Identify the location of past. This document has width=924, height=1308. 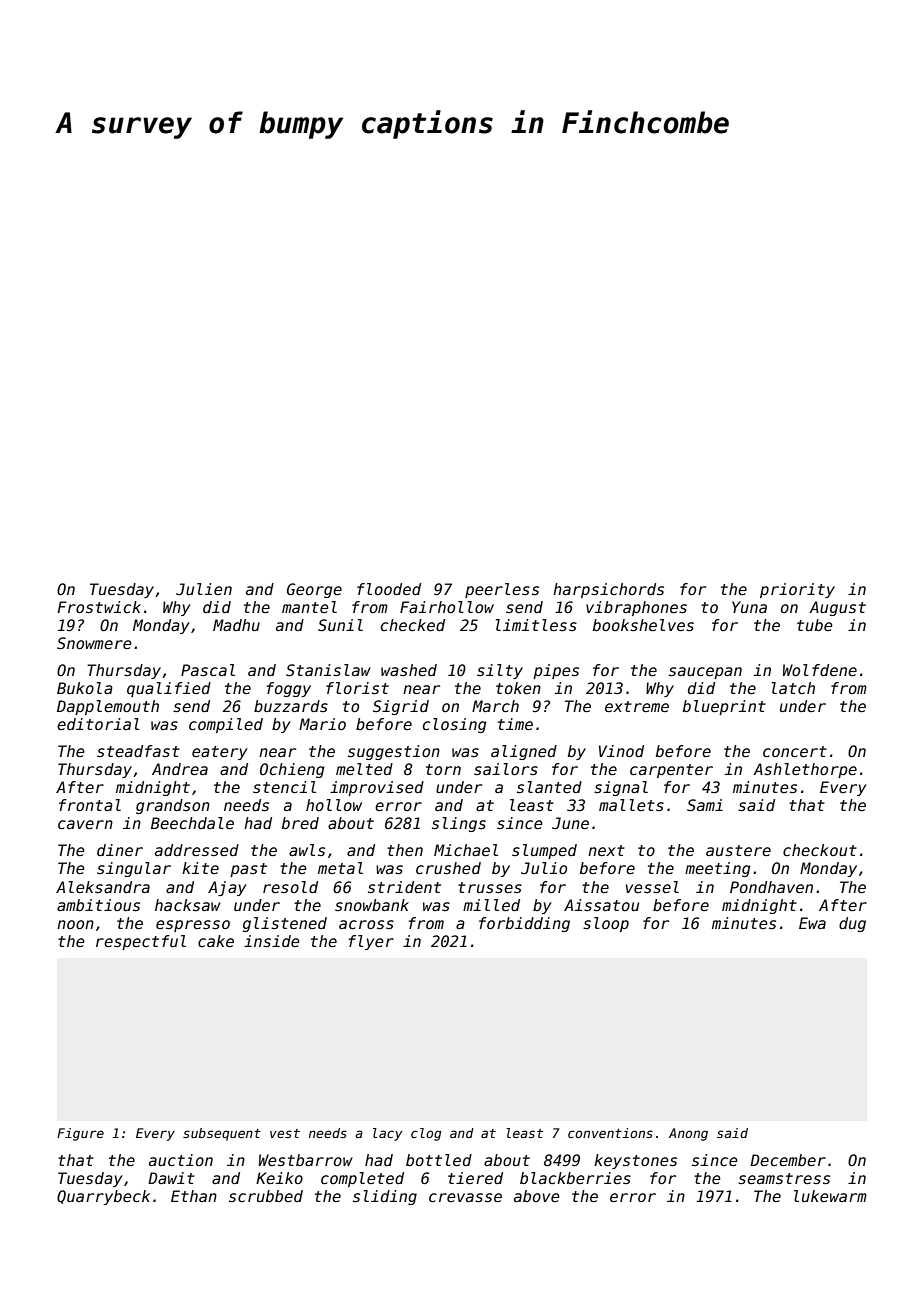
(248, 870).
